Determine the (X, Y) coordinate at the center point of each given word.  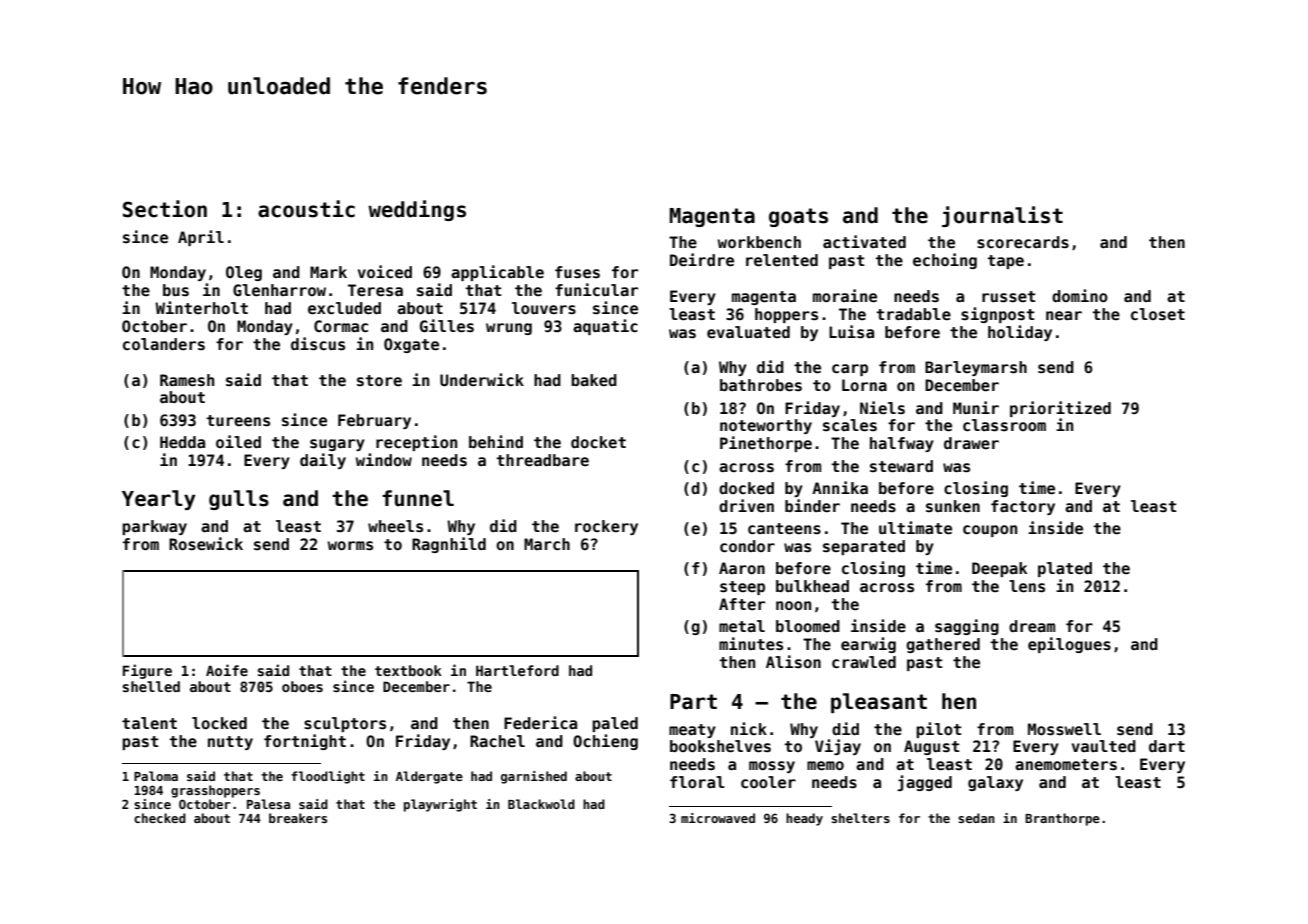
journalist (1002, 216)
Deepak (999, 569)
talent (149, 723)
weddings (417, 210)
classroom (1004, 425)
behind (496, 442)
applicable (497, 273)
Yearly (159, 500)
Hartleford (517, 670)
